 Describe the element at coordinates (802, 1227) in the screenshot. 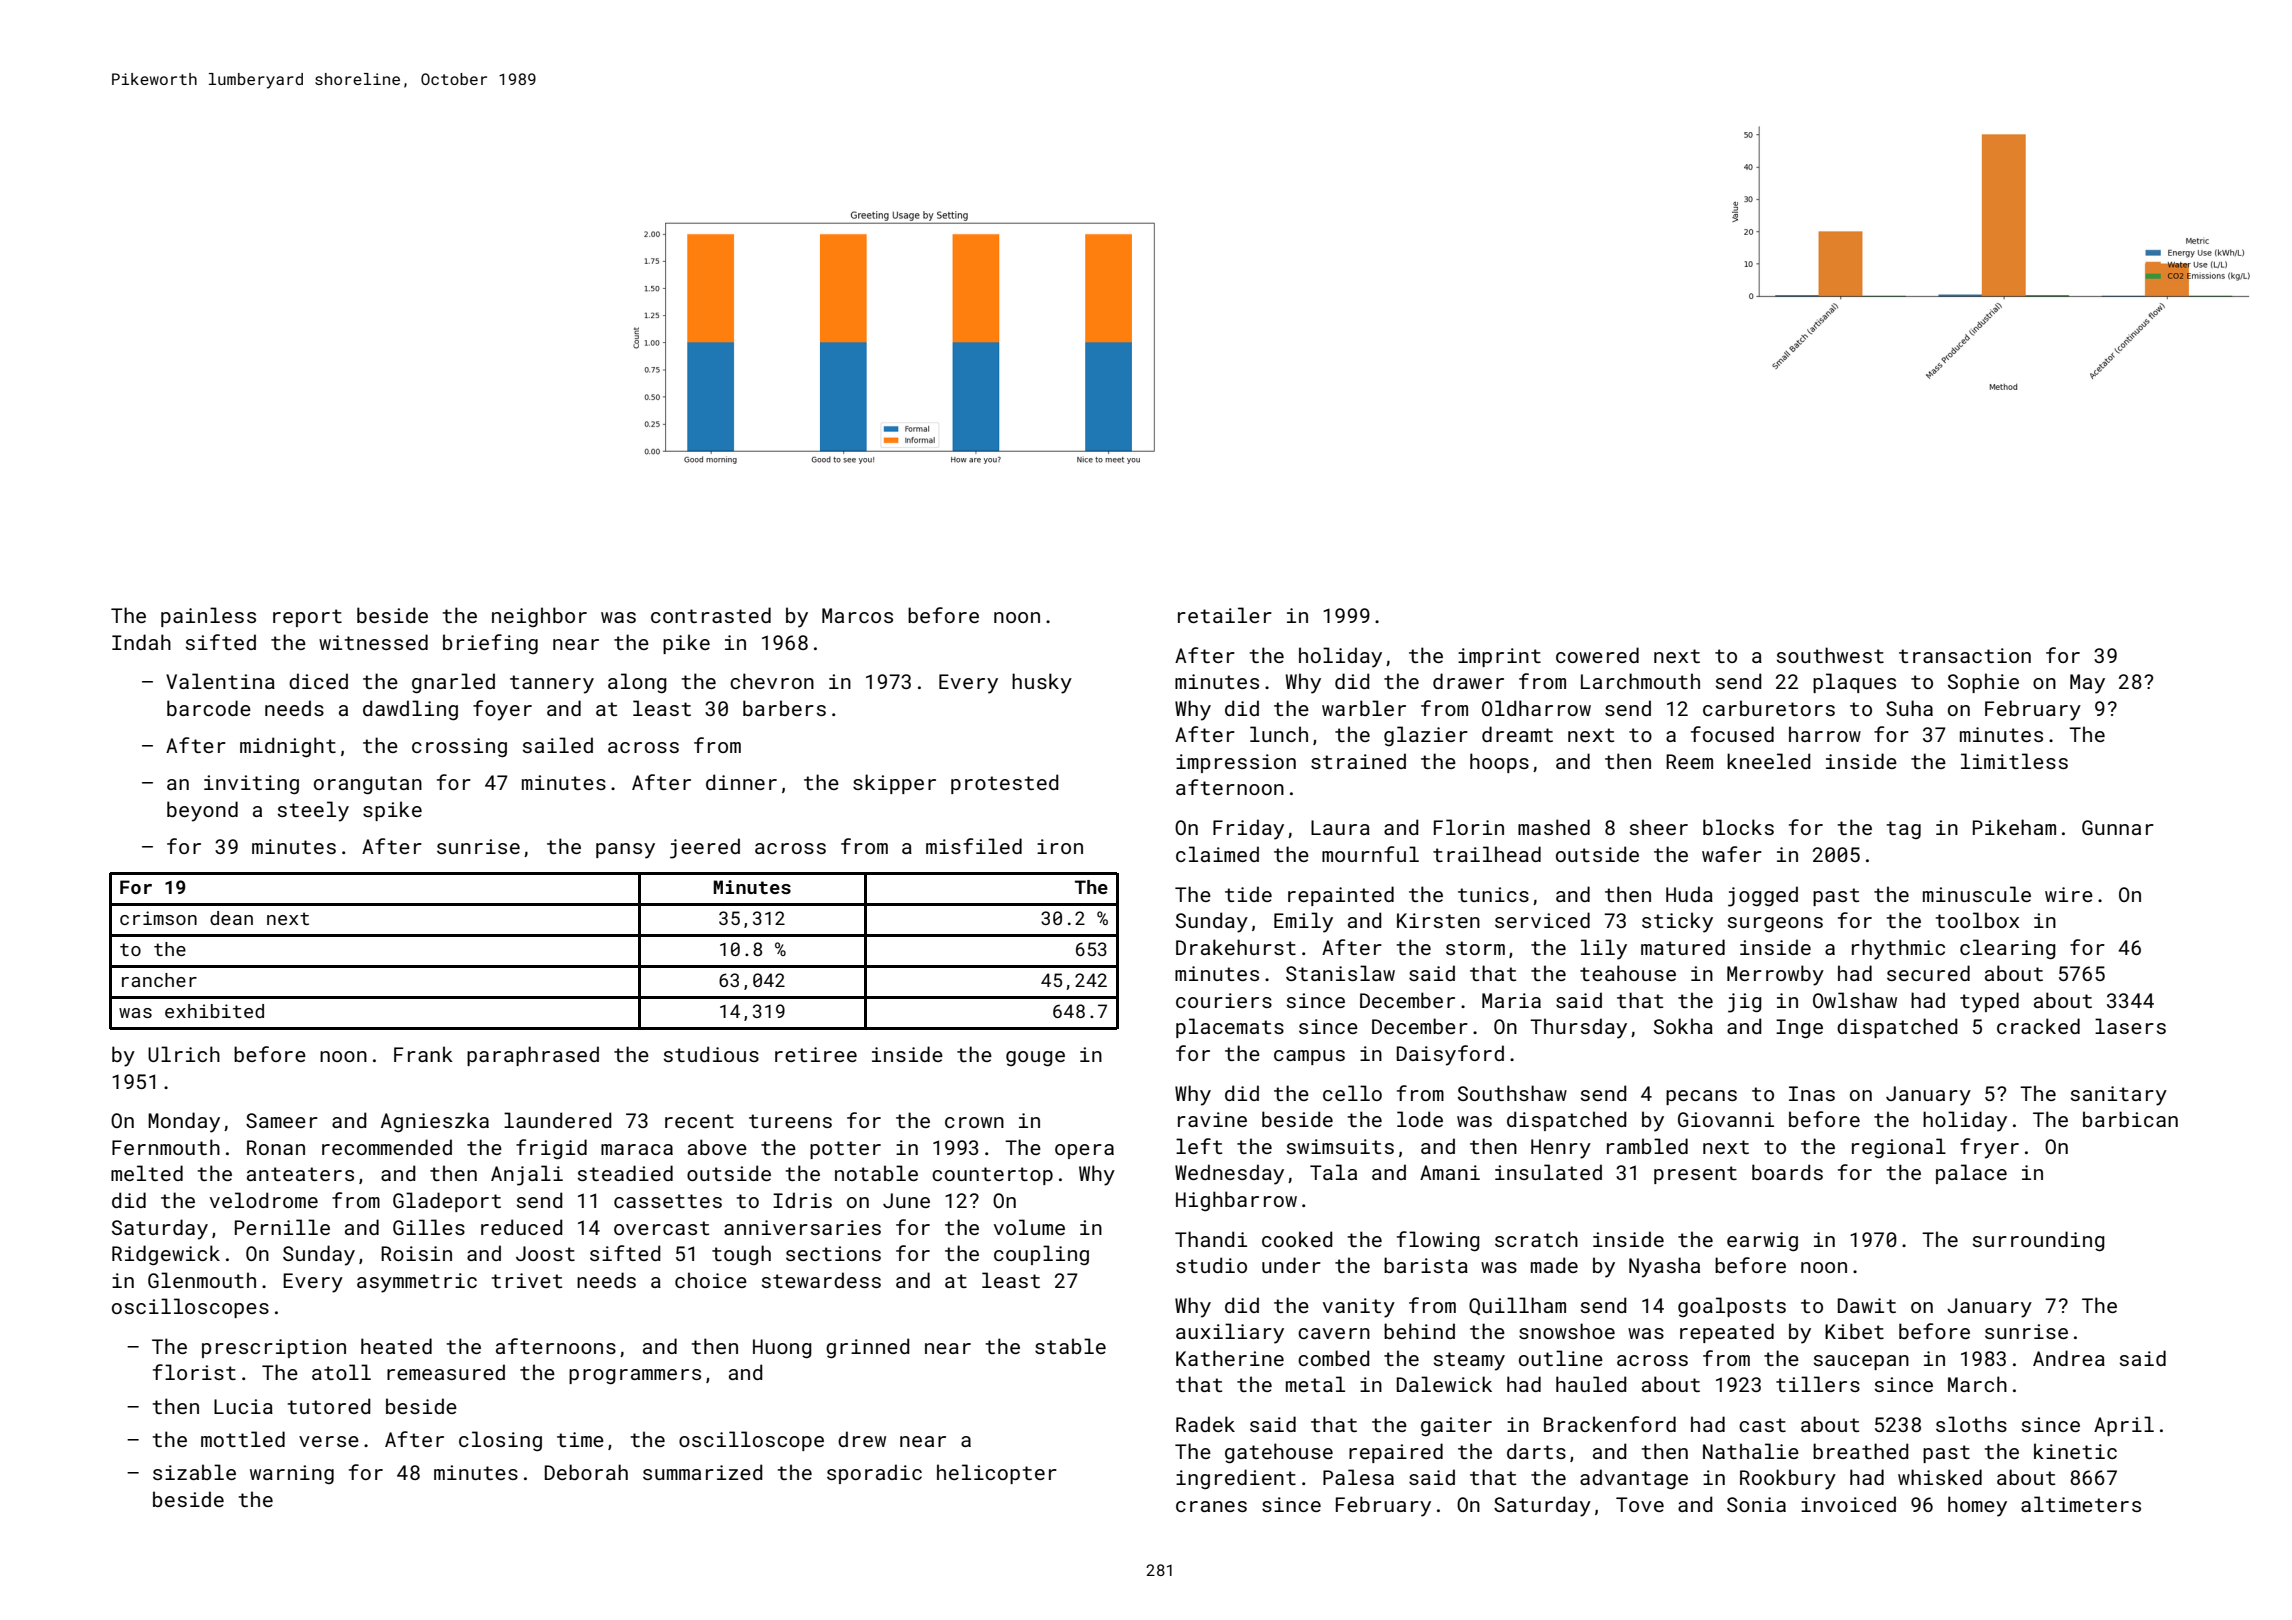

I see `anniversaries` at that location.
